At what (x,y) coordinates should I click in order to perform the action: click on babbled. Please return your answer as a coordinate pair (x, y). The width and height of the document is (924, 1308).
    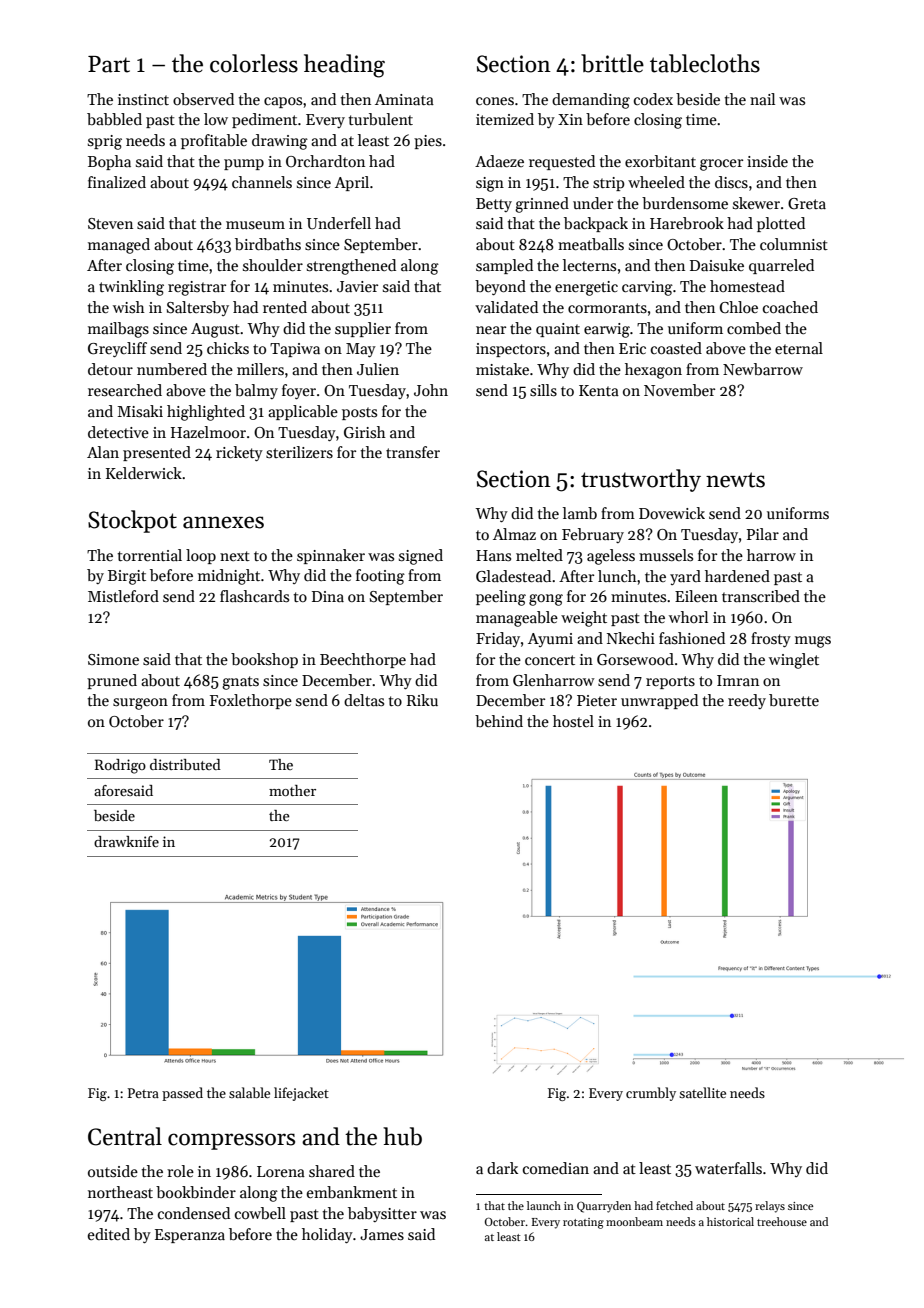
    Looking at the image, I should click on (114, 119).
